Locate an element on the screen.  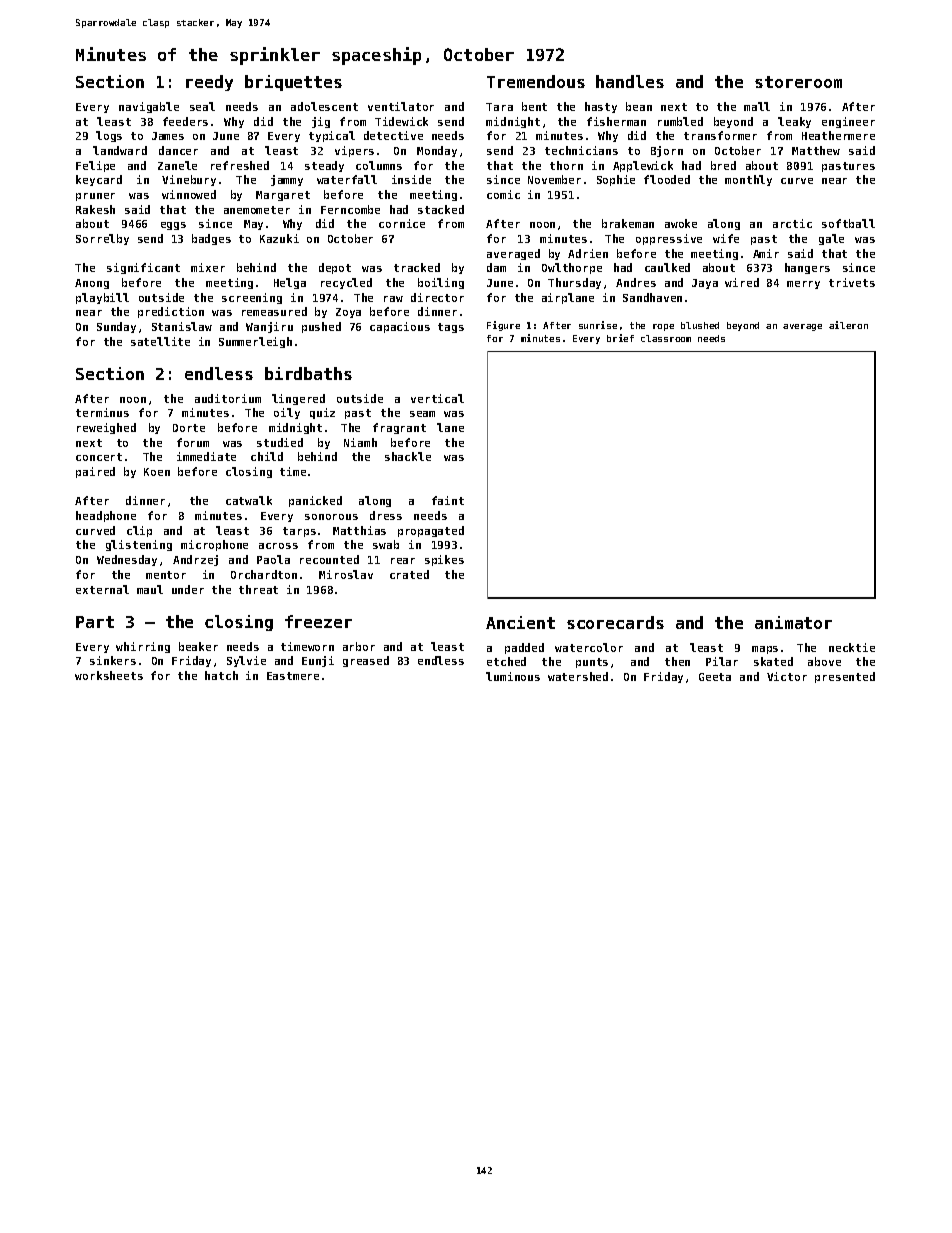
hatch is located at coordinates (221, 675).
